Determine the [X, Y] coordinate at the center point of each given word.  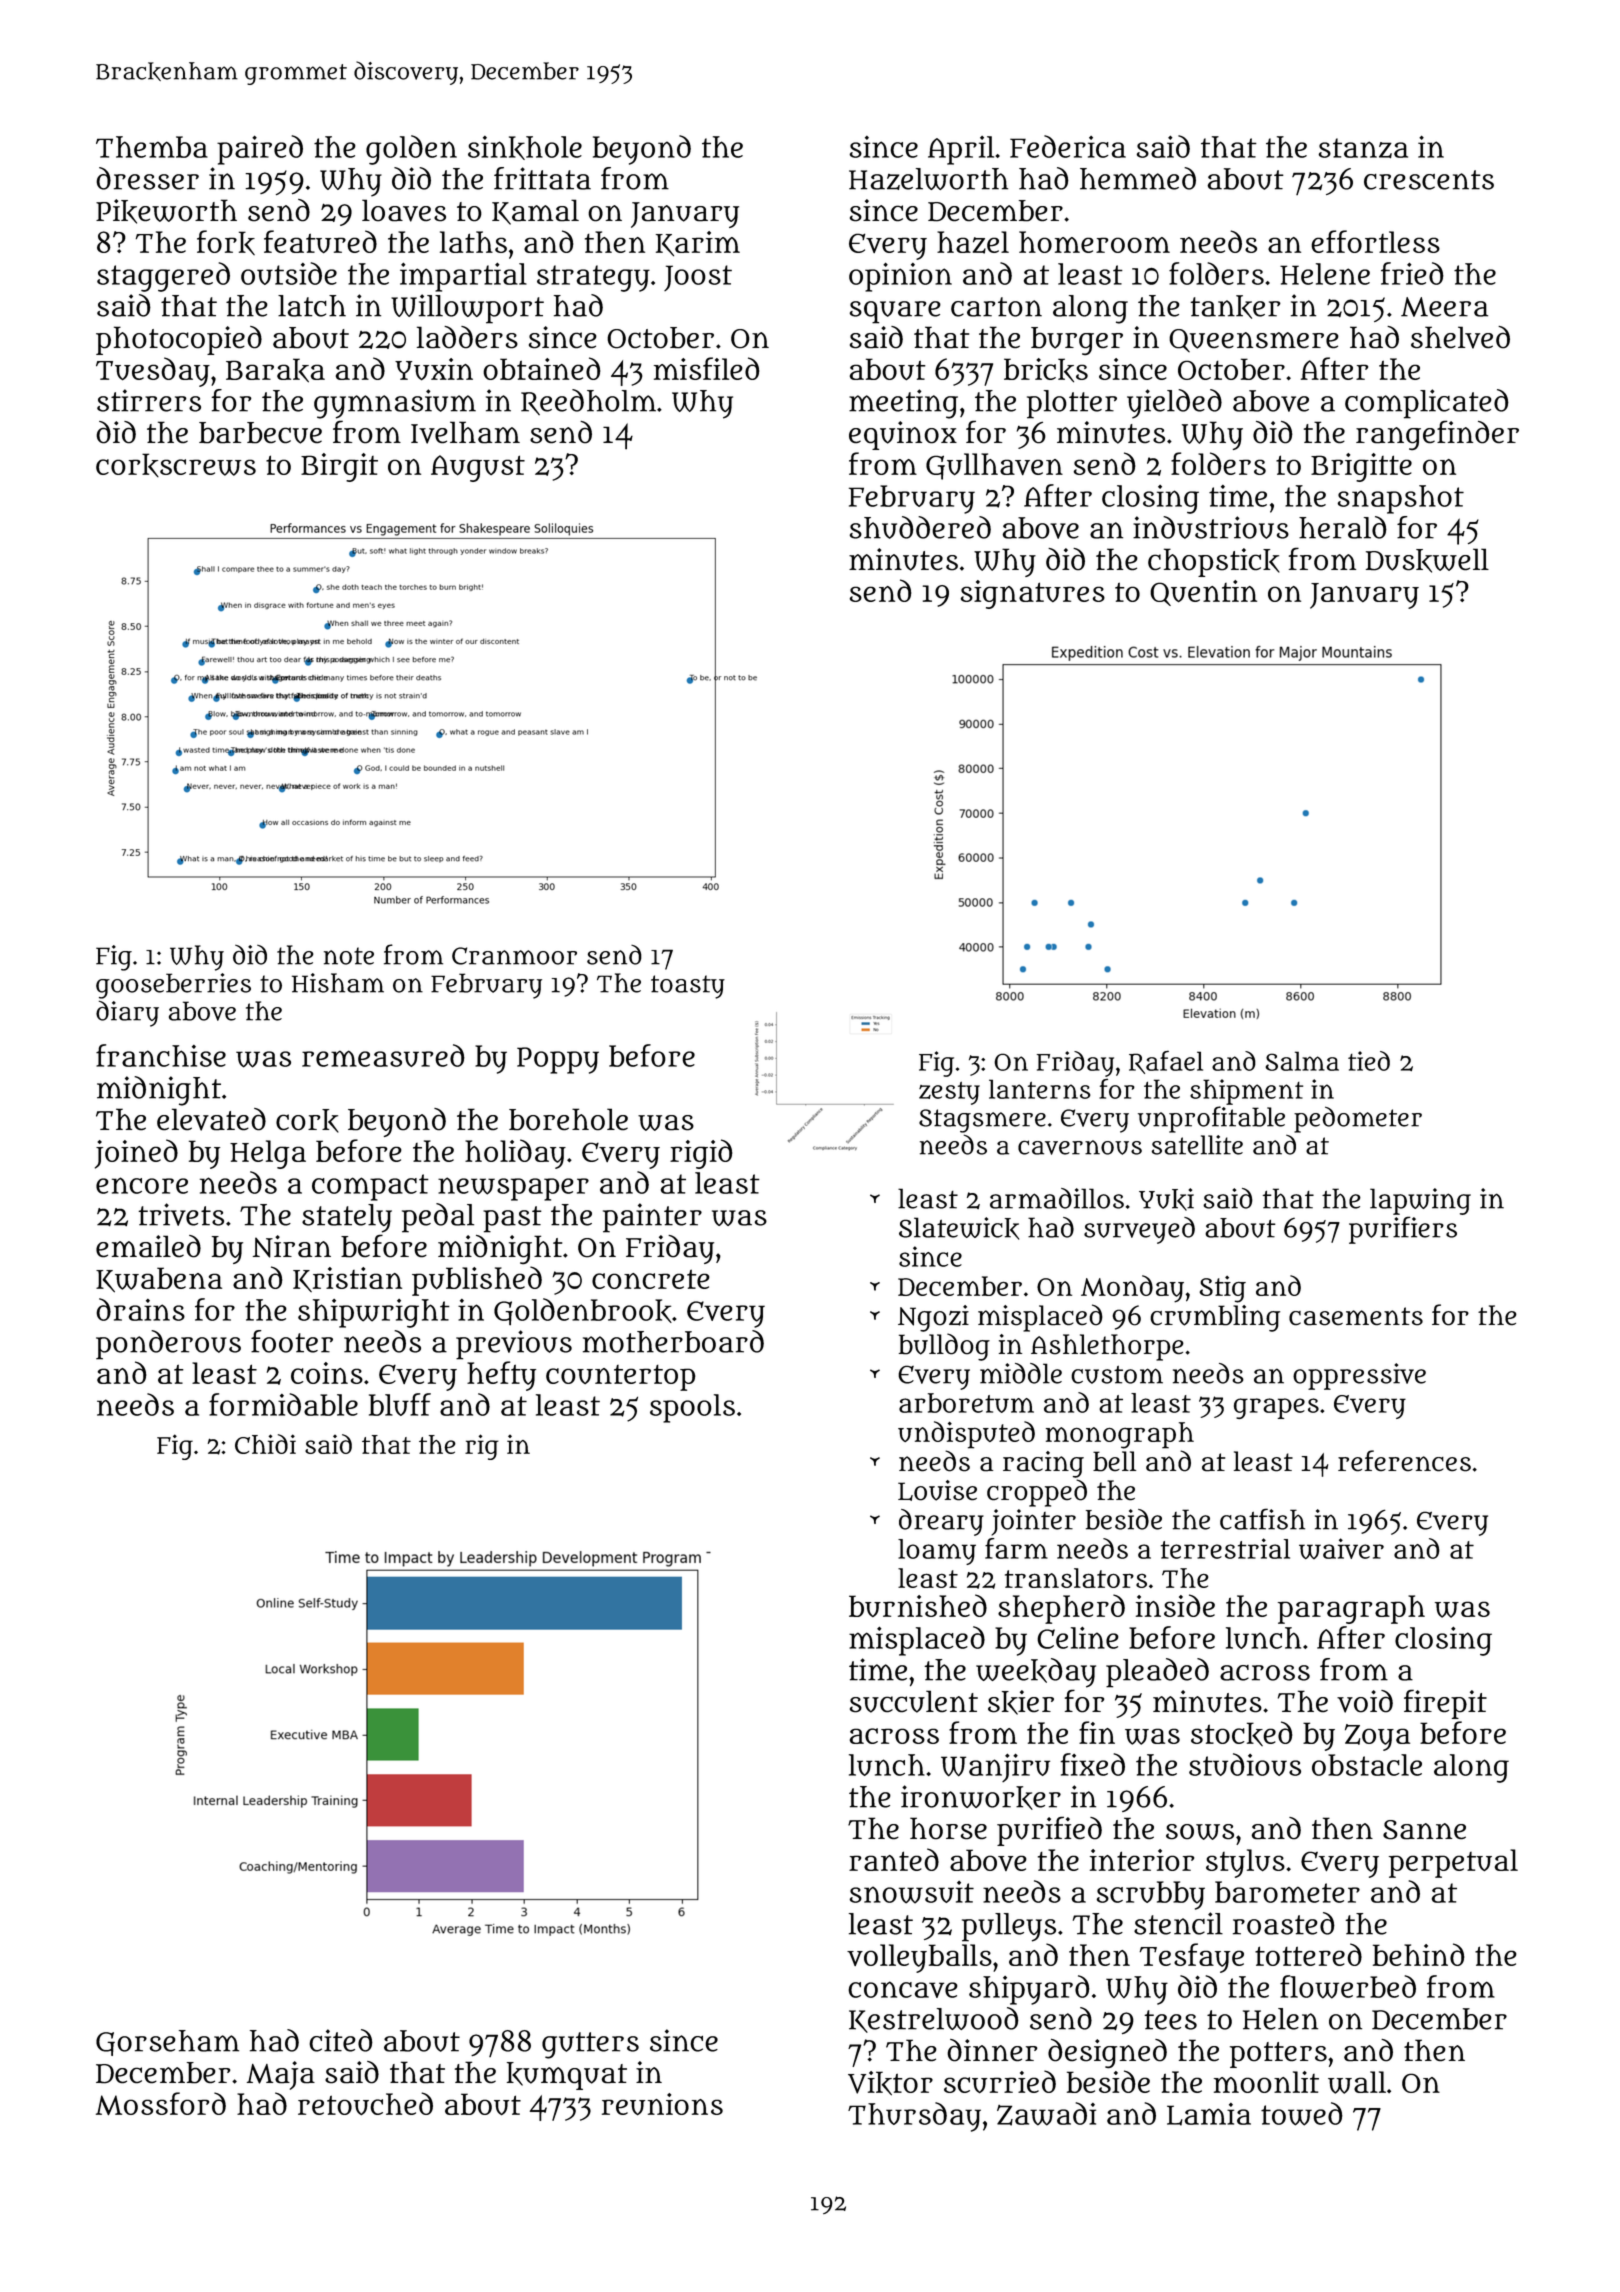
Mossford [161, 2103]
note [349, 956]
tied [1369, 1061]
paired [260, 150]
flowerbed [1348, 1987]
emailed [148, 1246]
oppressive [1359, 1376]
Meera [1444, 307]
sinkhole [525, 148]
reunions [662, 2104]
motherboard [673, 1341]
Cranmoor [514, 956]
